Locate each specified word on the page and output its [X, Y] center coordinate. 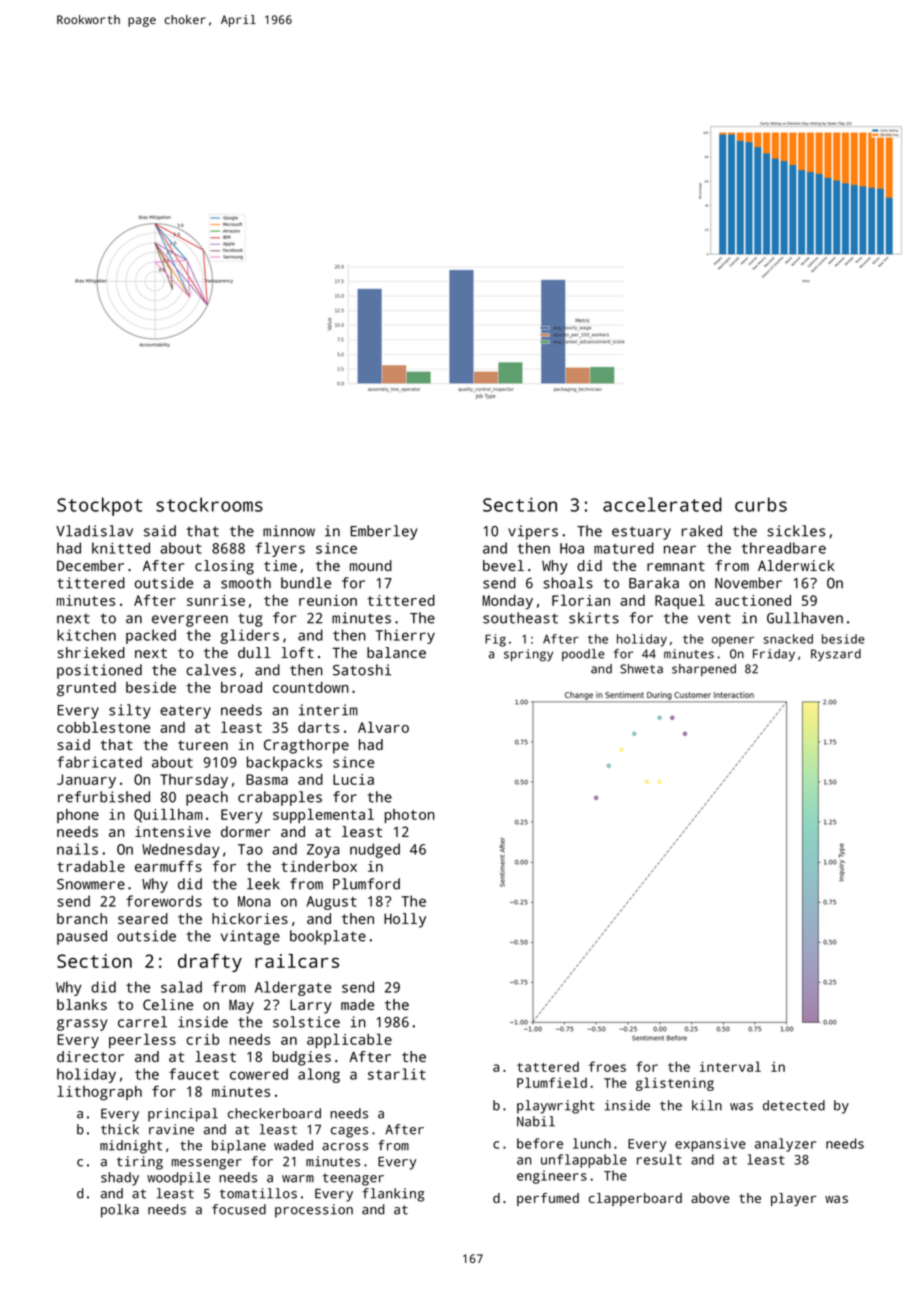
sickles [796, 531]
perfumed [548, 1199]
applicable [349, 1040]
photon [410, 816]
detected [794, 1105]
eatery [185, 712]
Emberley [383, 532]
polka [120, 1211]
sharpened [704, 670]
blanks [82, 1004]
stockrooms [209, 504]
